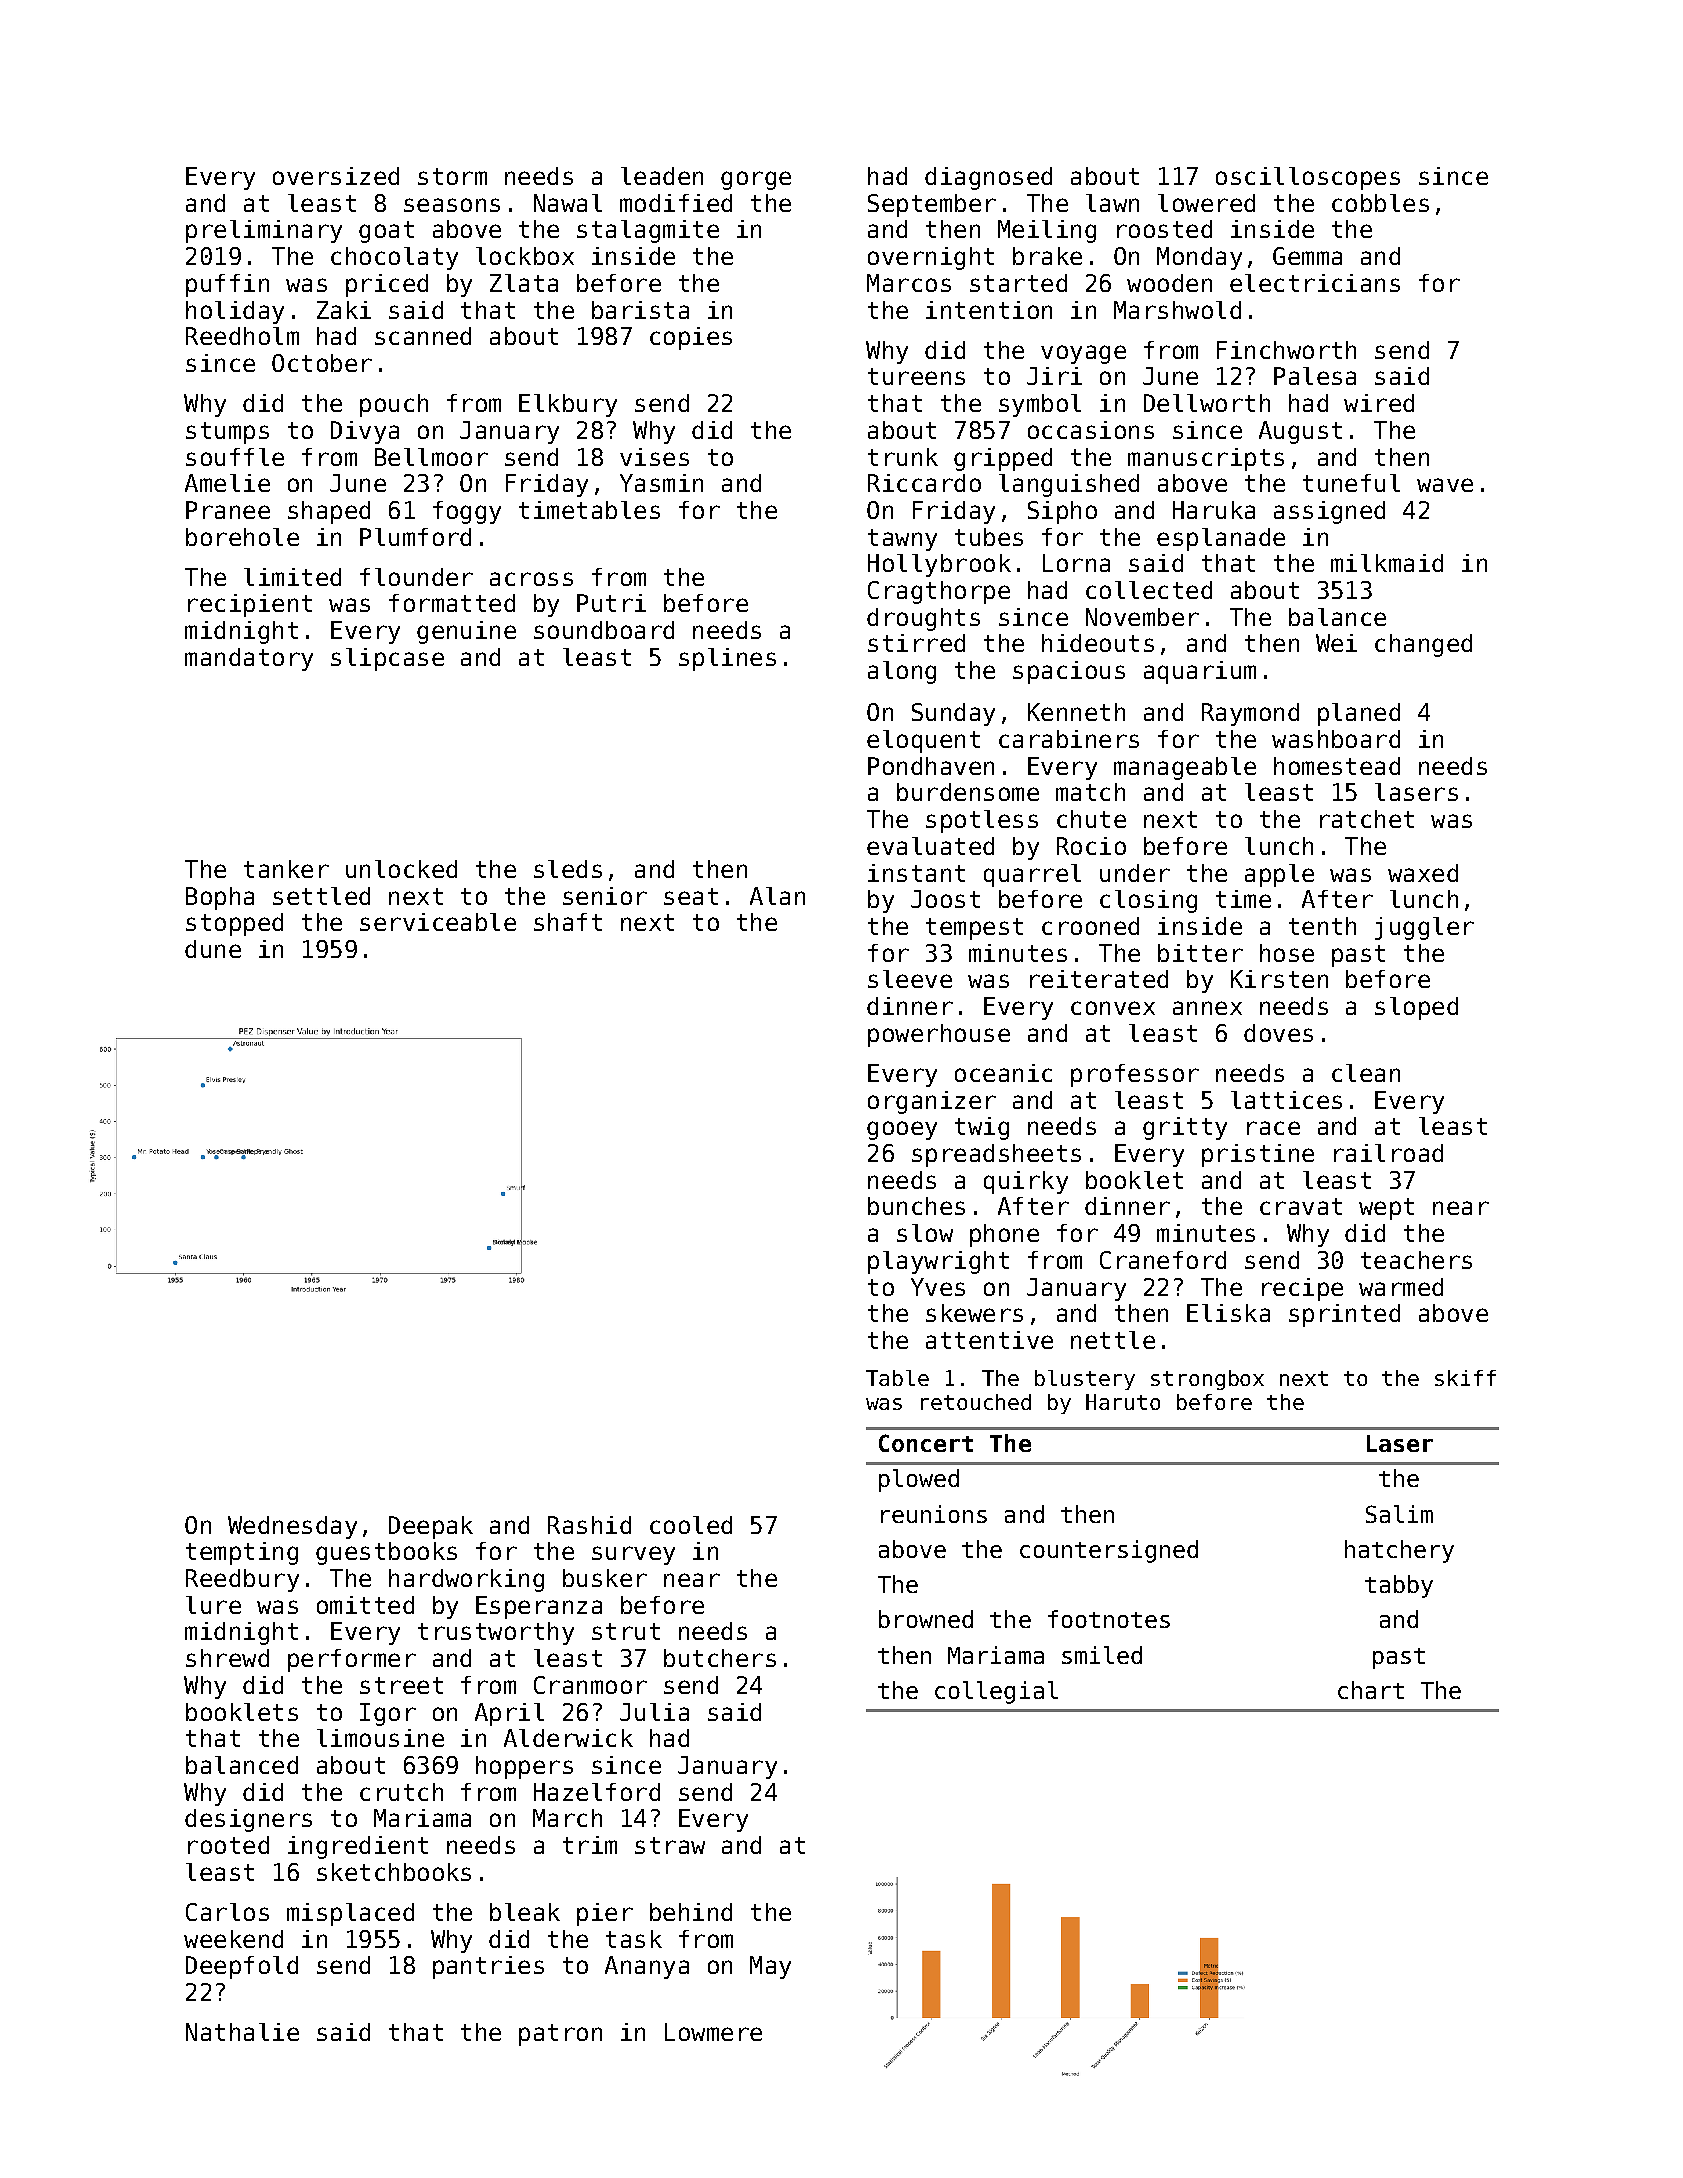  Describe the element at coordinates (1379, 403) in the screenshot. I see `wired` at that location.
